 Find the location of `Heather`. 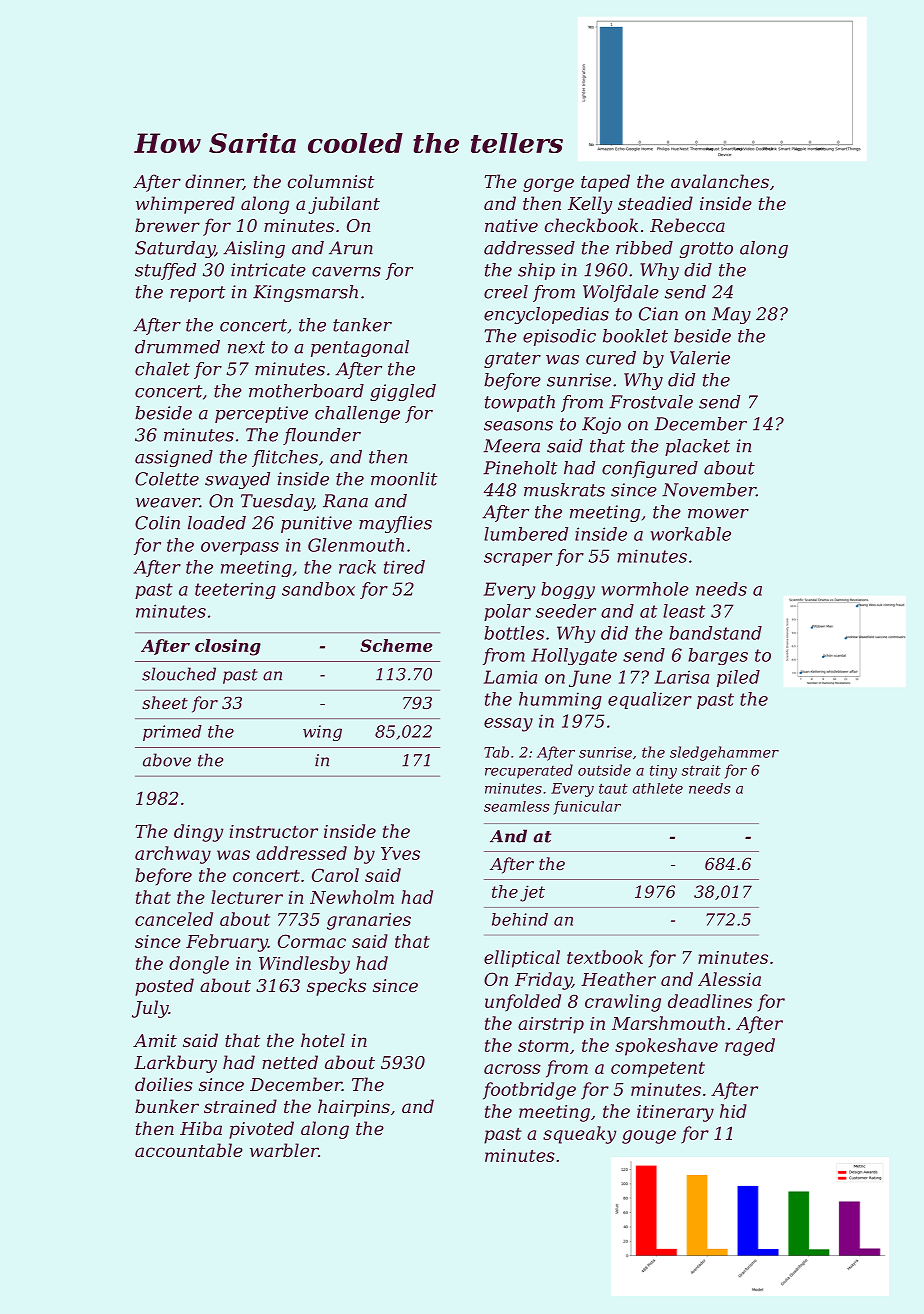

Heather is located at coordinates (618, 979).
